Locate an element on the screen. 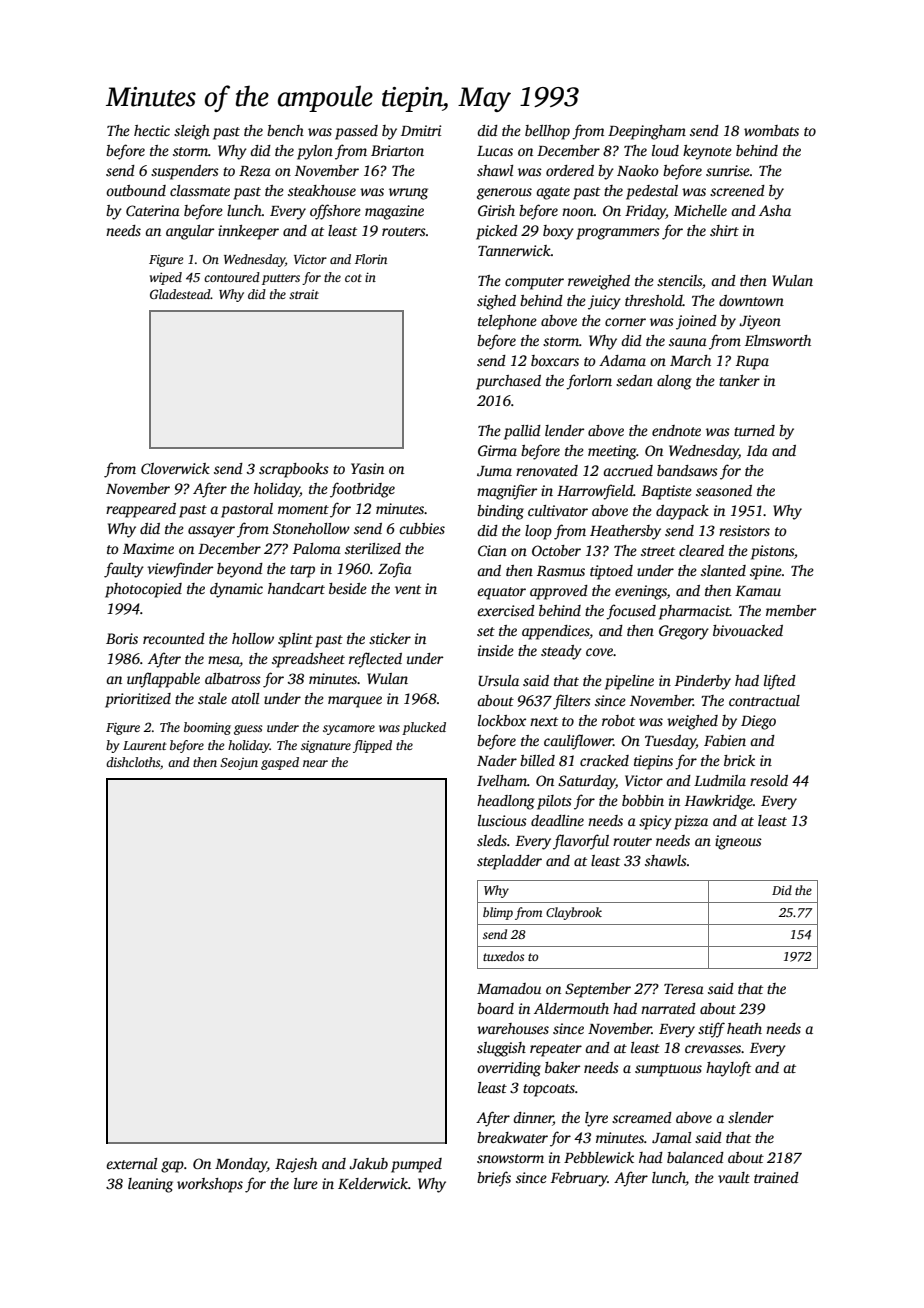  Yasin is located at coordinates (367, 468).
